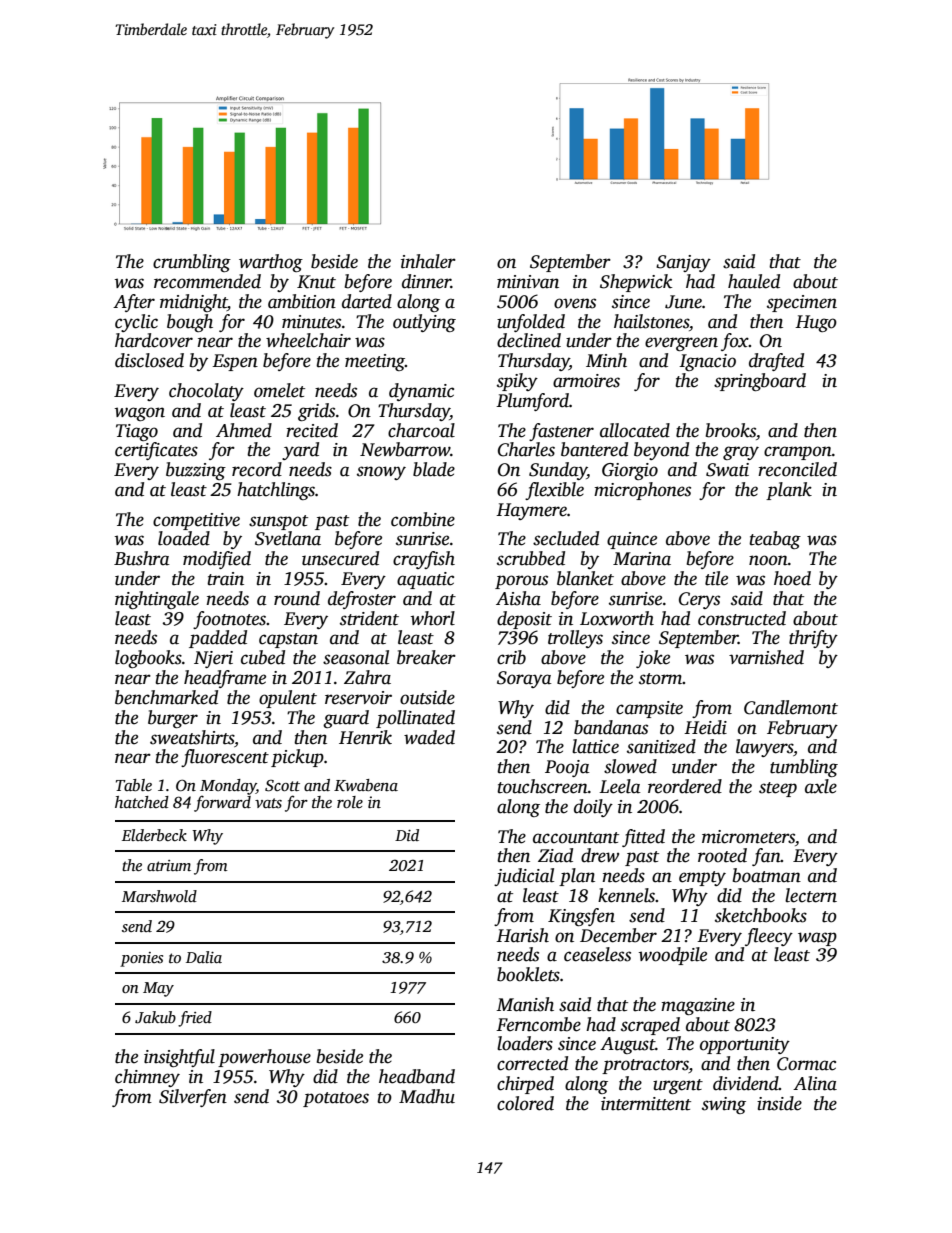 This page has height=1233, width=952. Describe the element at coordinates (429, 737) in the page. I see `waded` at that location.
